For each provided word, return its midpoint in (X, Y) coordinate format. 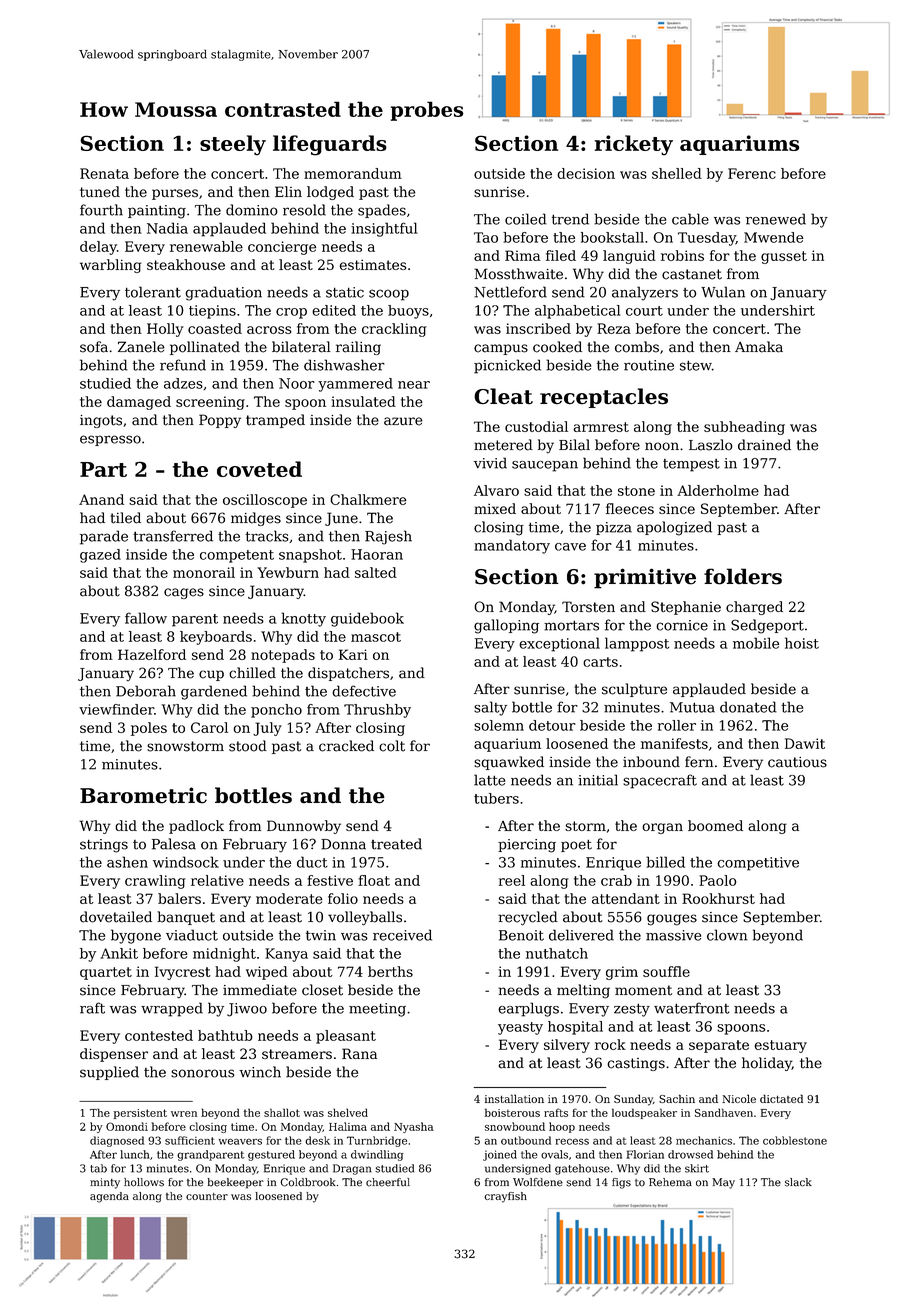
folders (743, 576)
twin (321, 935)
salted (376, 572)
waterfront (691, 1008)
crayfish (506, 1197)
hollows (144, 1182)
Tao (486, 237)
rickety (634, 145)
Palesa (174, 844)
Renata (104, 173)
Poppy (220, 421)
